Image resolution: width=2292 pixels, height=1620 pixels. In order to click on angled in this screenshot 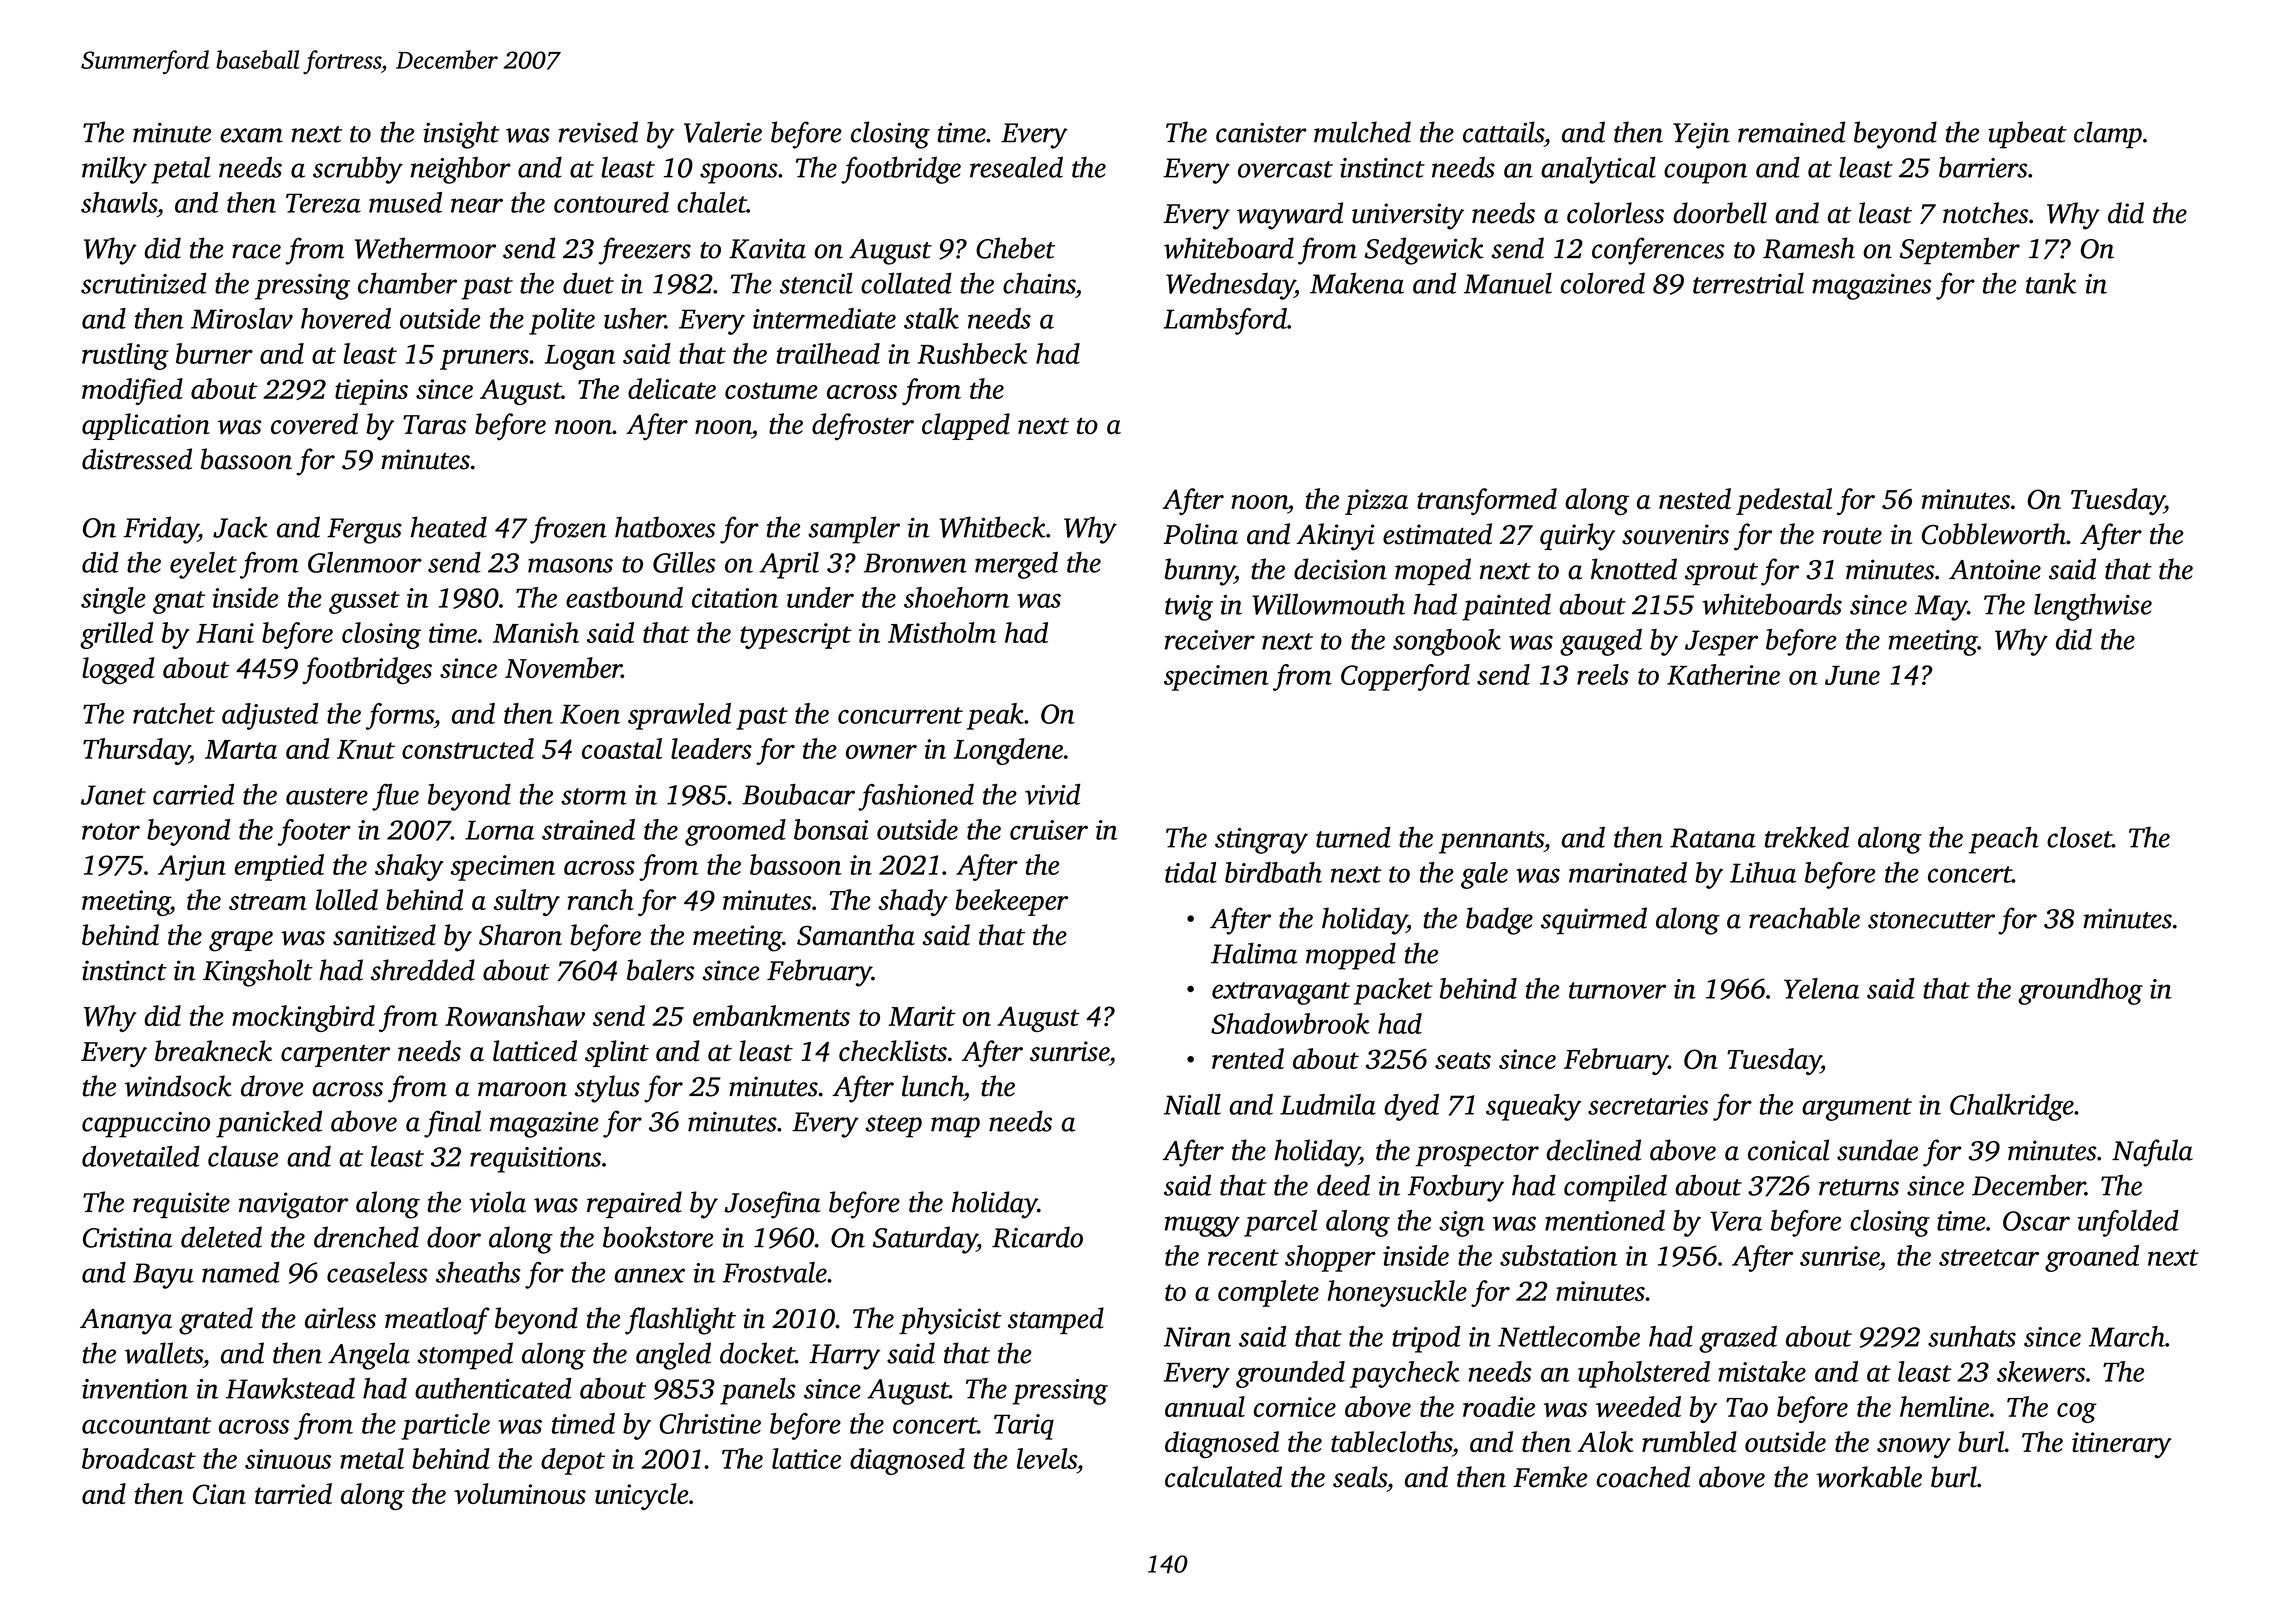, I will do `click(673, 1356)`.
